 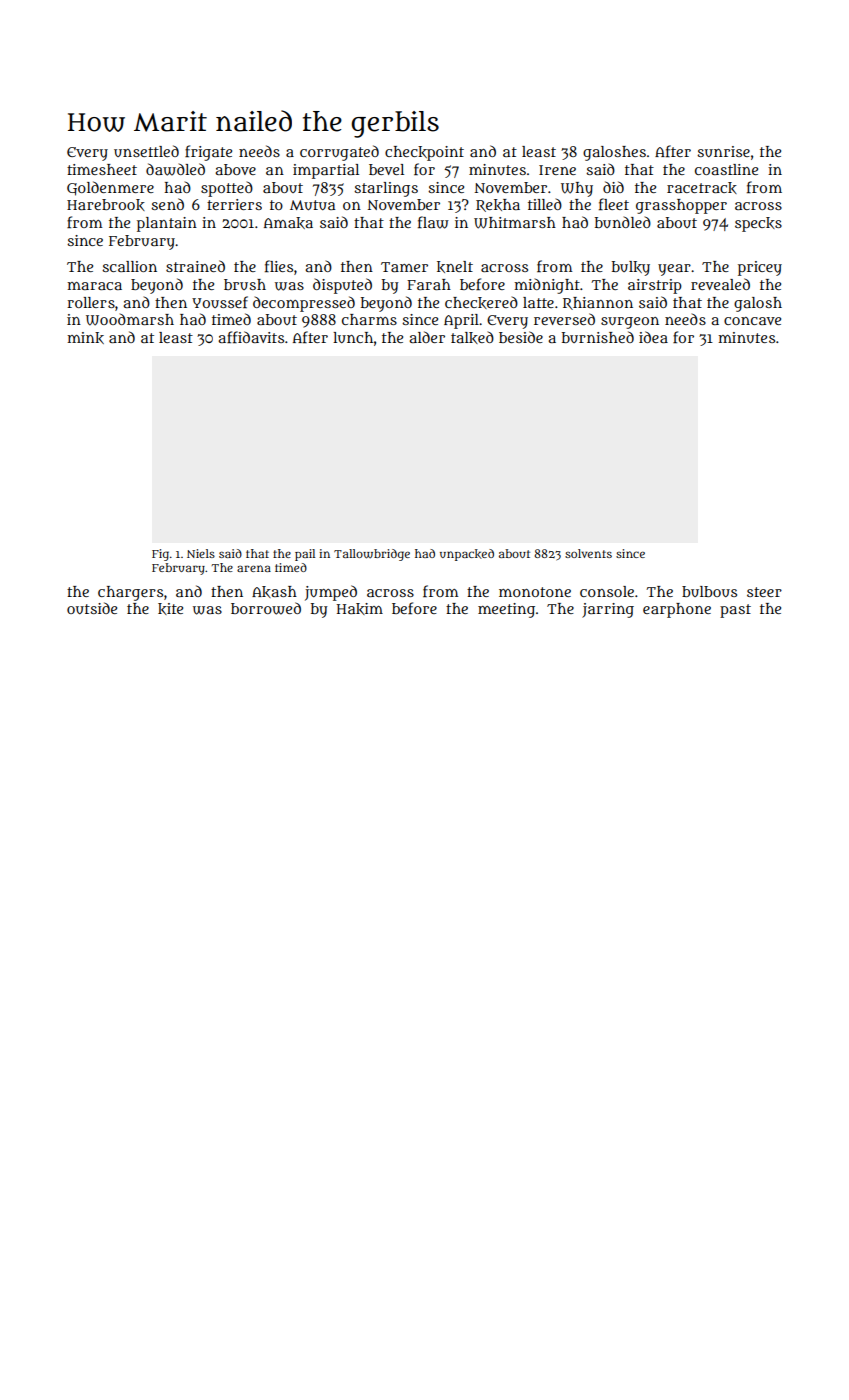 What do you see at coordinates (598, 337) in the image?
I see `burnished` at bounding box center [598, 337].
